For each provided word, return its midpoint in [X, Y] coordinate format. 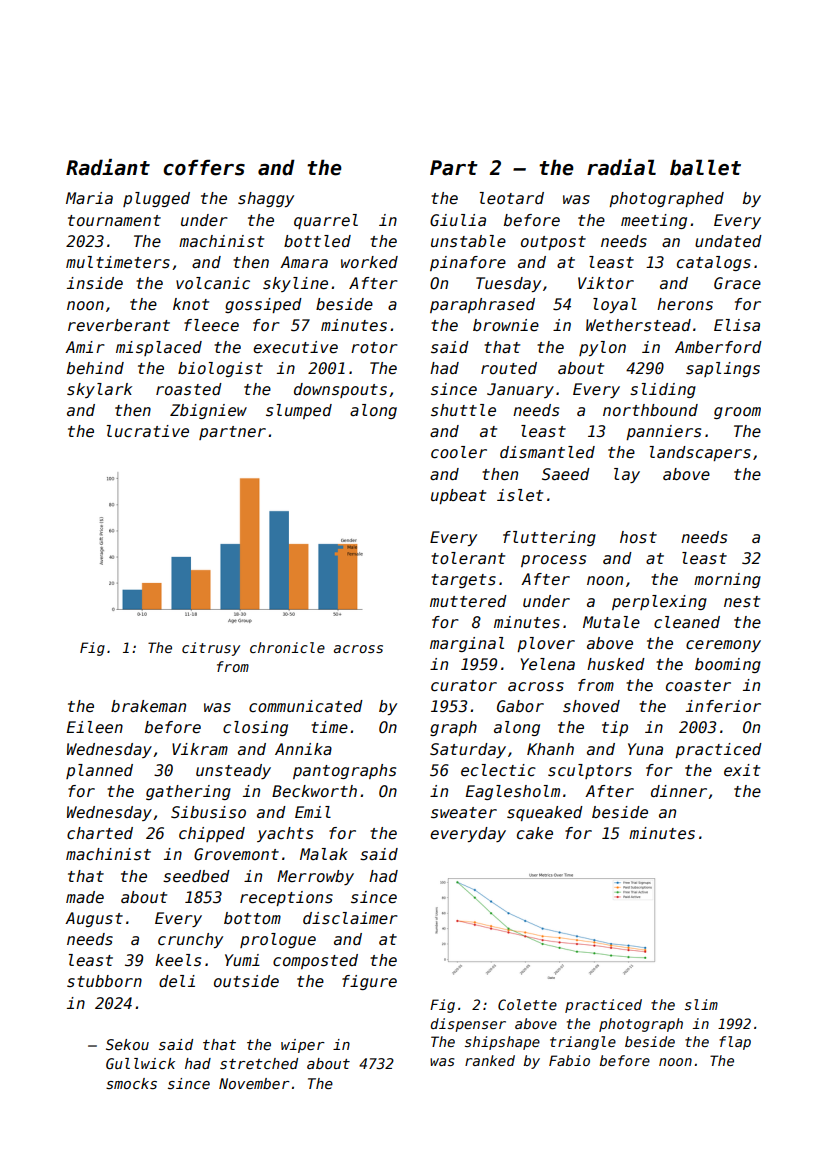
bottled [317, 241]
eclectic [498, 770]
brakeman [148, 706]
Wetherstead [638, 325]
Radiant [108, 167]
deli [177, 981]
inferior [723, 706]
